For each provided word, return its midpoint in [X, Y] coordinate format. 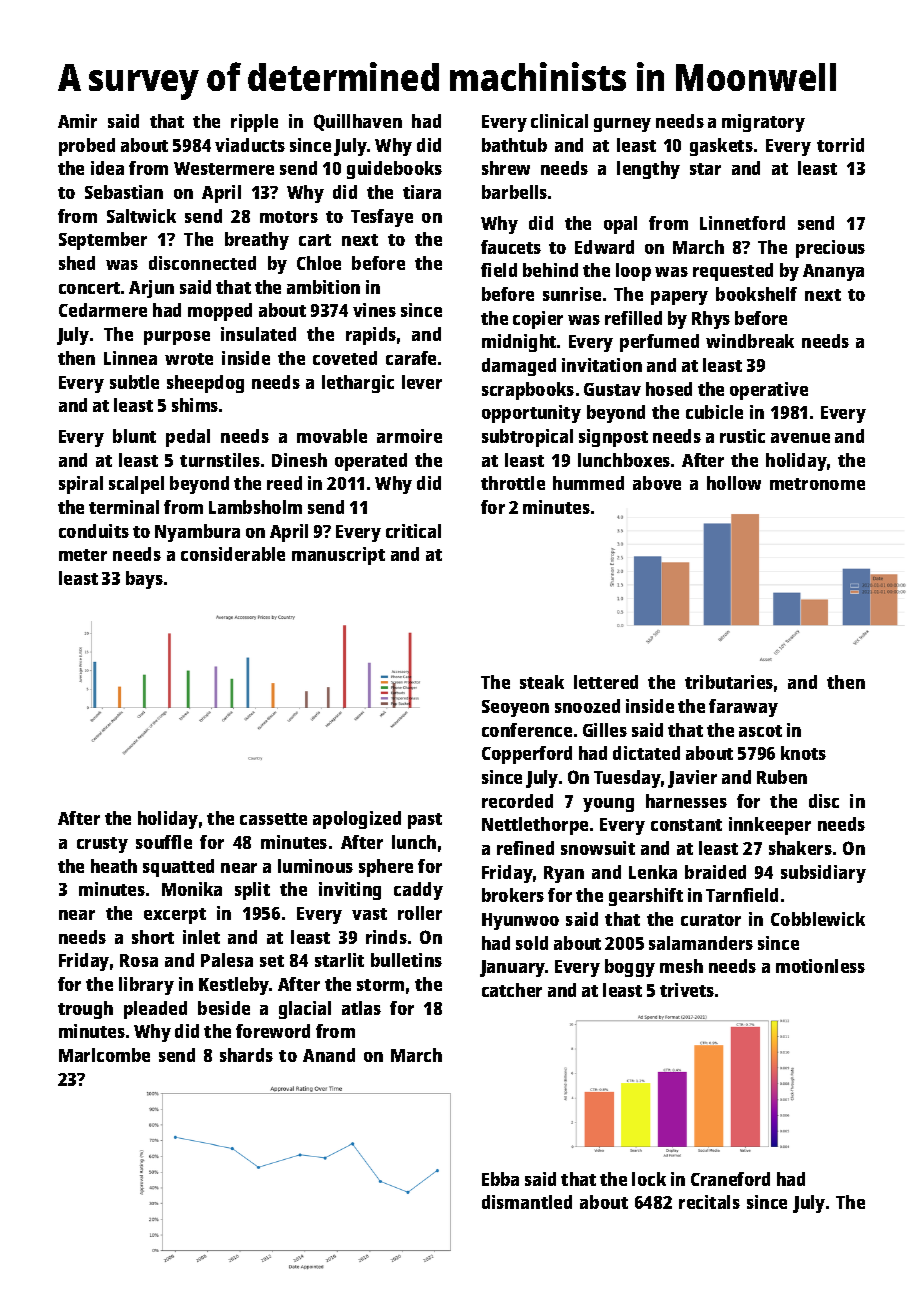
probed [87, 147]
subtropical [527, 438]
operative [769, 391]
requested [733, 272]
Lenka [653, 872]
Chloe [319, 263]
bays [144, 580]
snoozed [587, 706]
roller [420, 913]
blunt [134, 436]
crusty [102, 845]
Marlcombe [104, 1055]
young [608, 805]
